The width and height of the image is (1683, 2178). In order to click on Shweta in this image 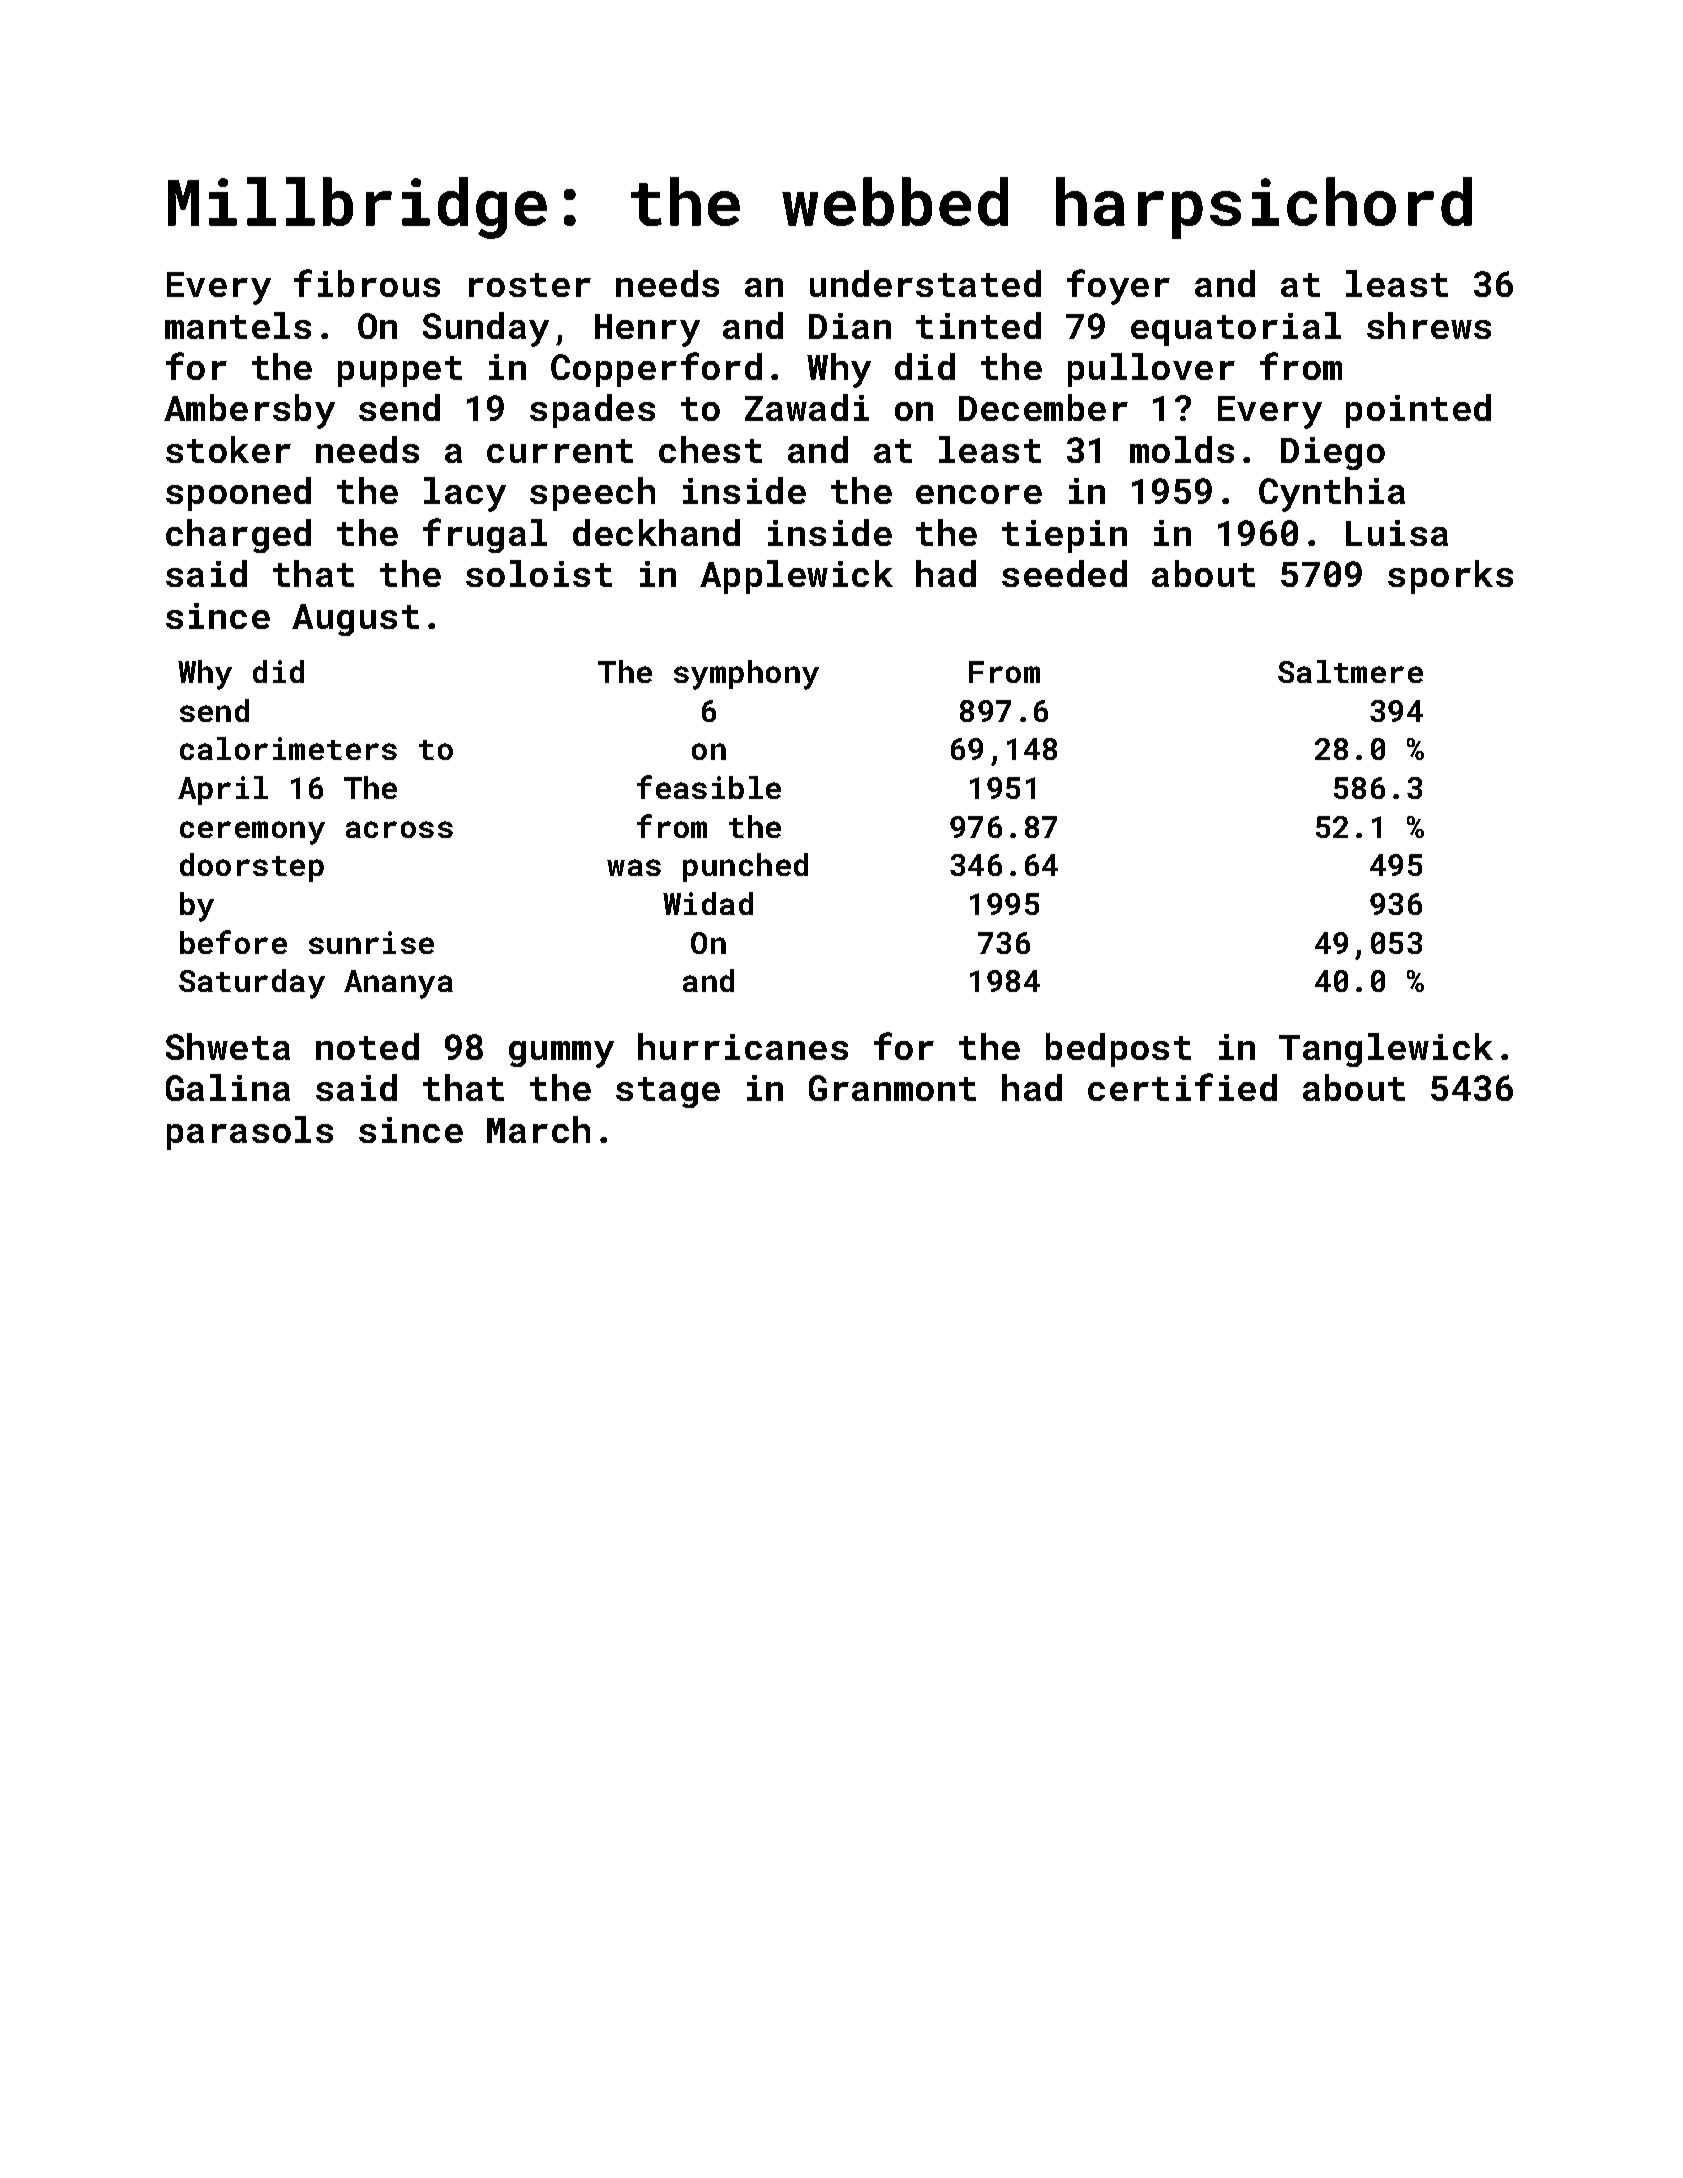, I will do `click(228, 1046)`.
